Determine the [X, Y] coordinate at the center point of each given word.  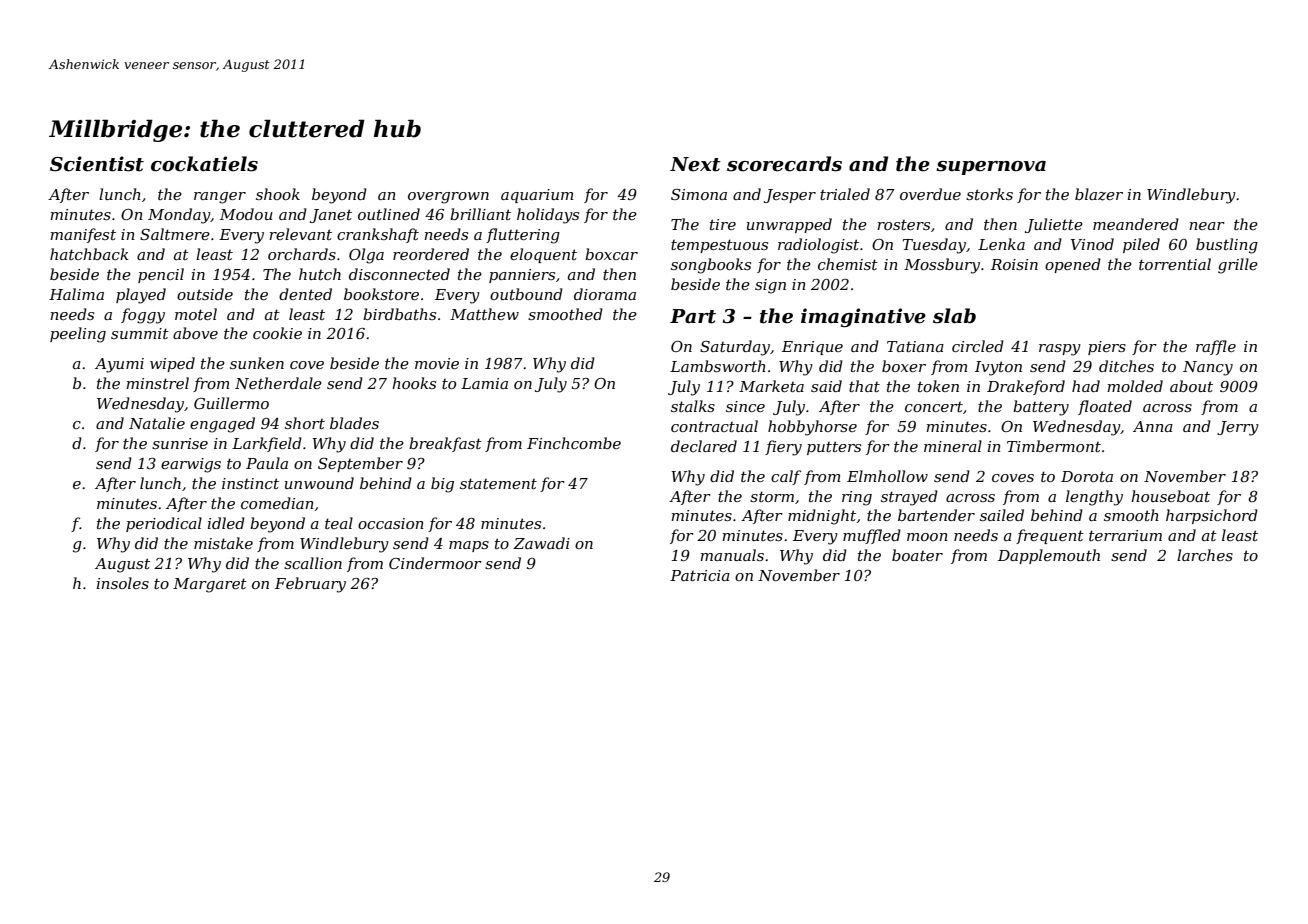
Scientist [97, 164]
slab [954, 316]
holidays [548, 216]
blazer [1099, 194]
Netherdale [278, 383]
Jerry [1238, 428]
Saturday [735, 348]
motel [196, 314]
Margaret [210, 585]
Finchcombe [574, 443]
